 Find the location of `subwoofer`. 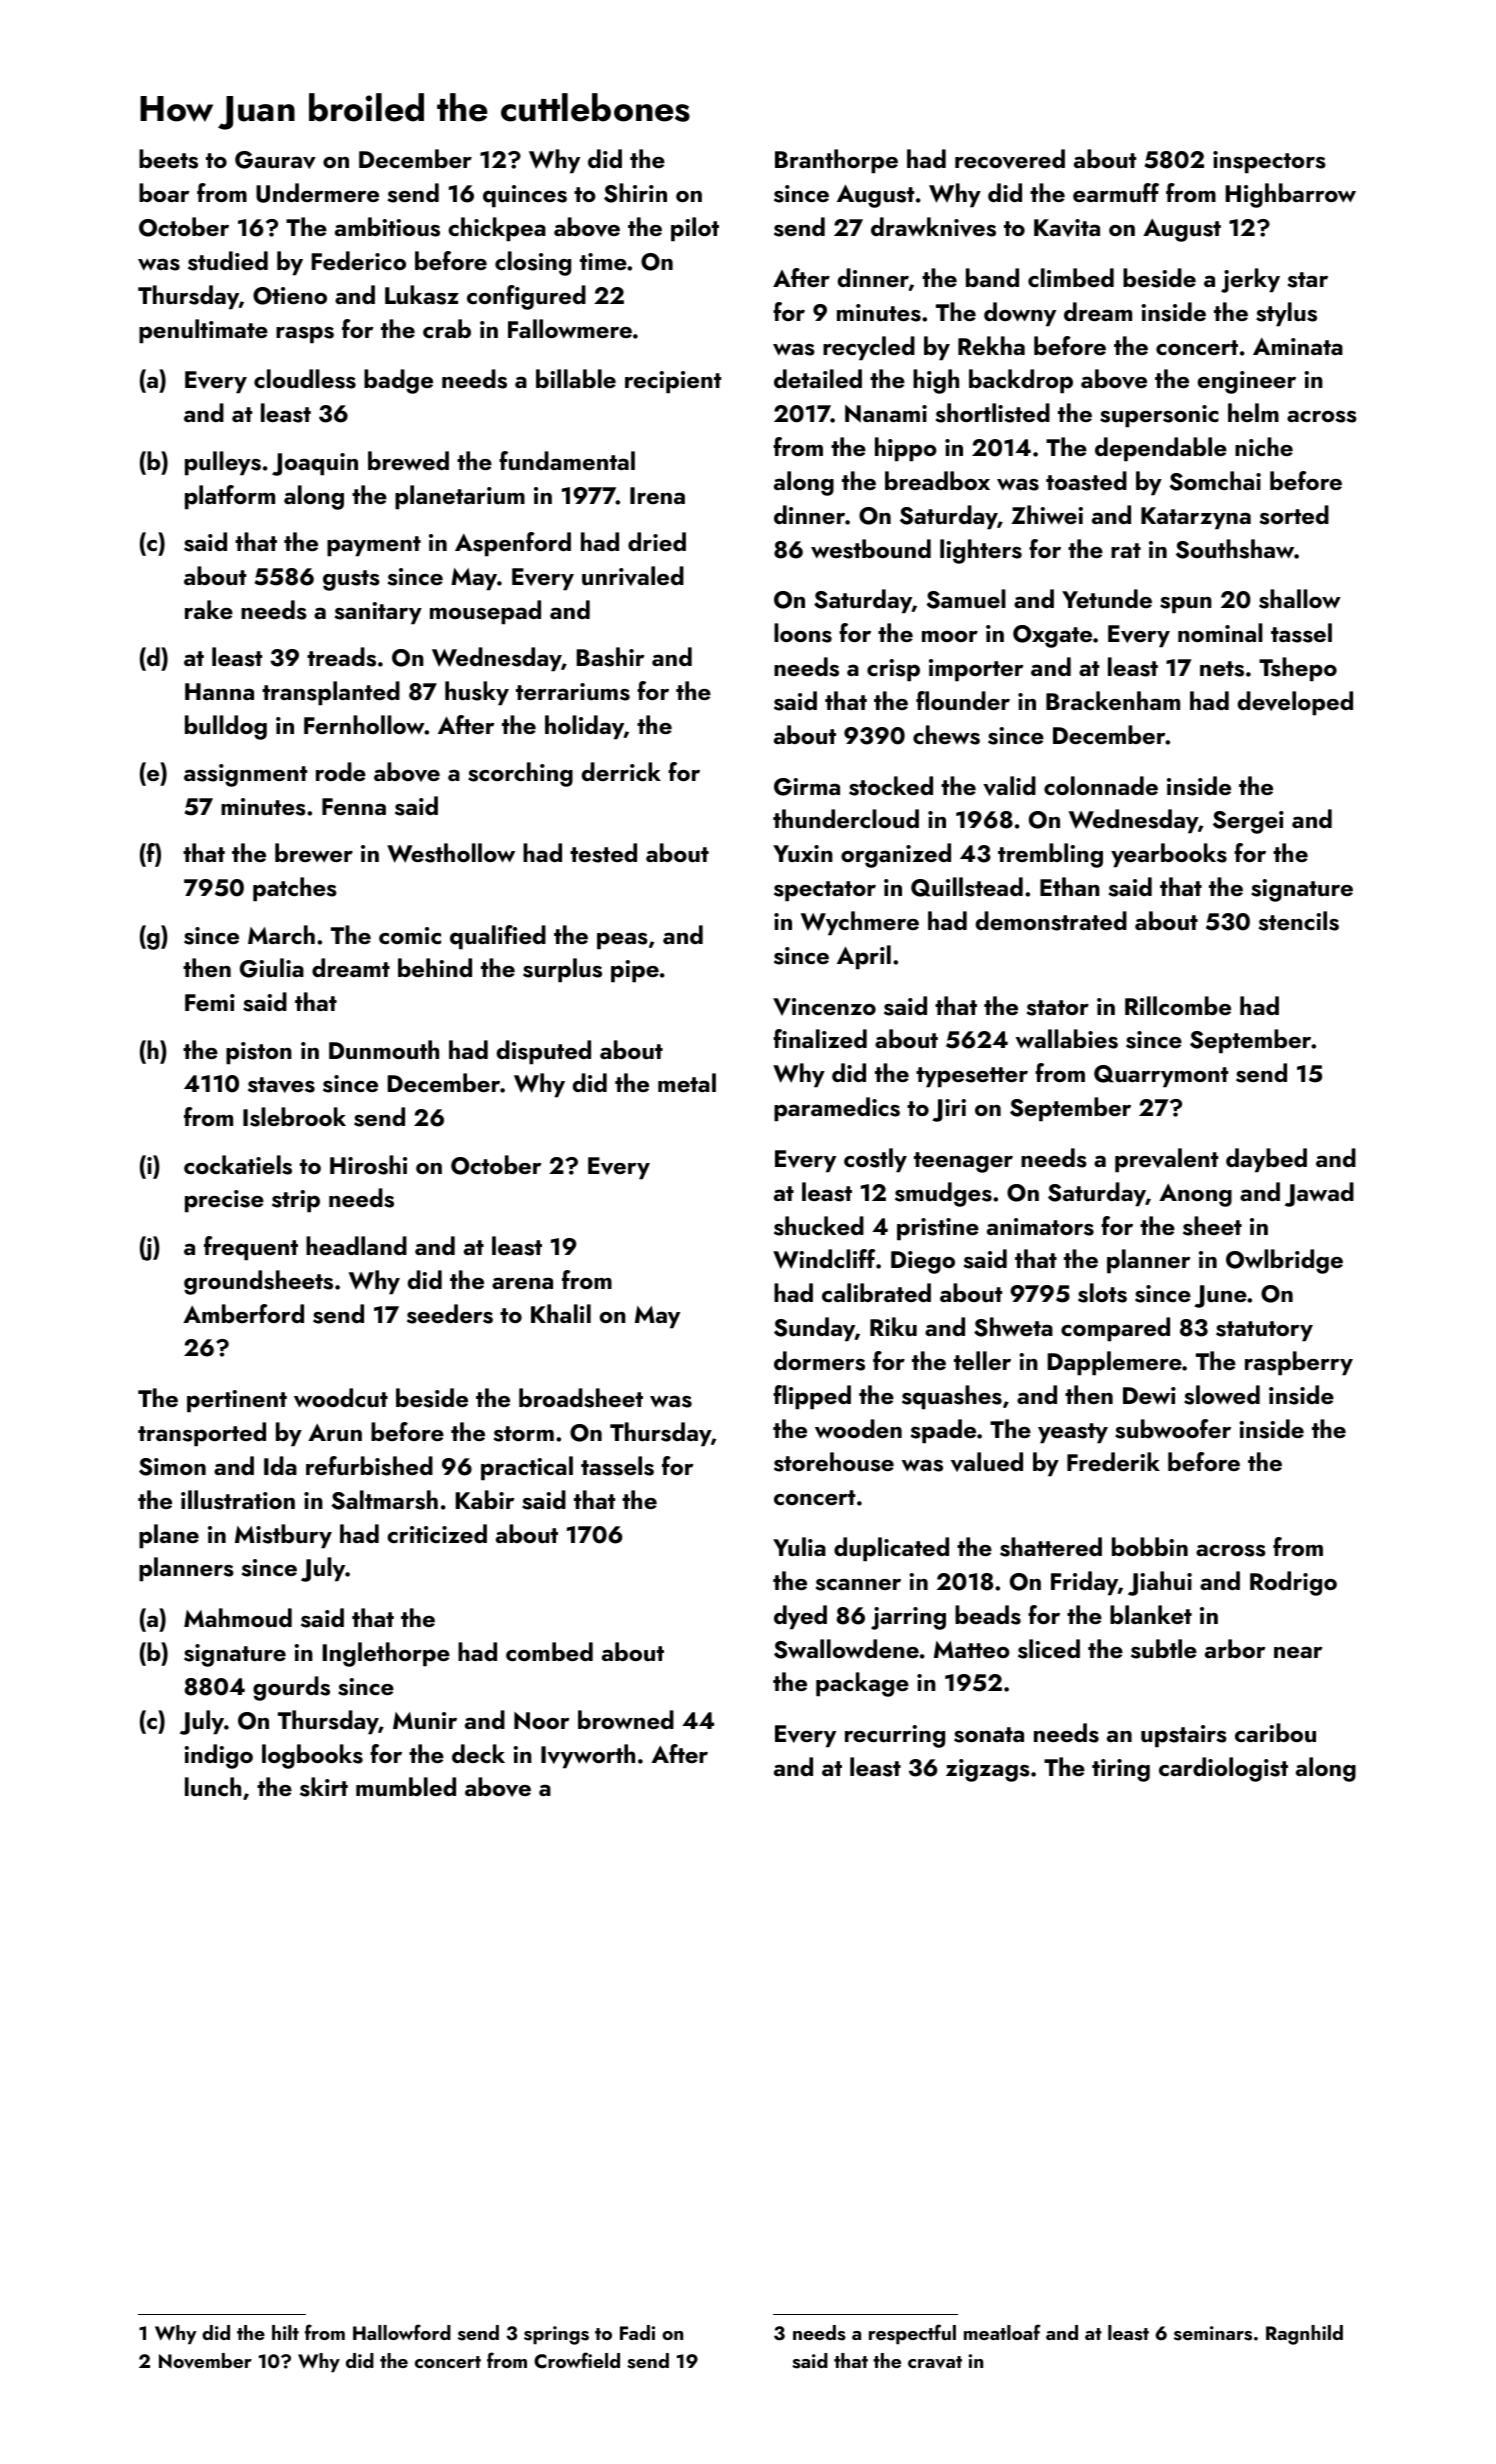

subwoofer is located at coordinates (1173, 1429).
